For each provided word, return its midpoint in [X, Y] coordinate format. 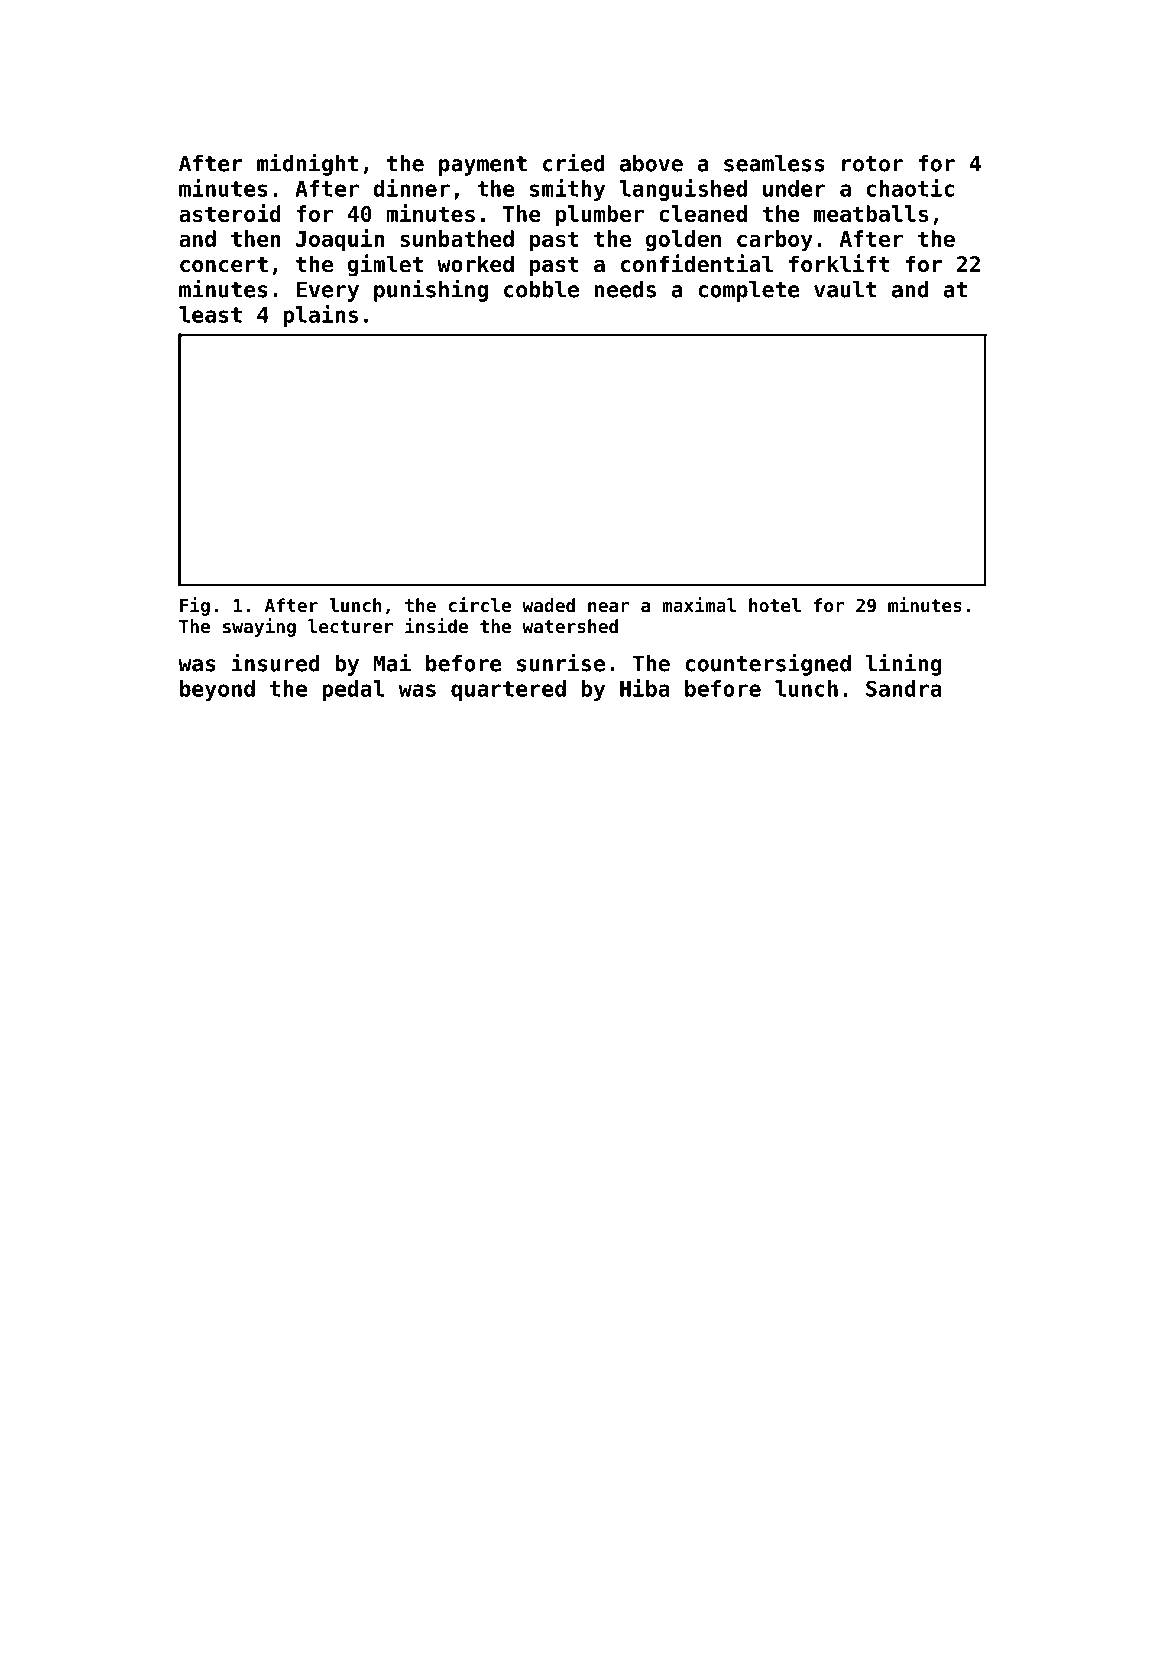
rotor [872, 164]
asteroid [230, 213]
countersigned [768, 664]
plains [320, 316]
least [210, 314]
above [651, 163]
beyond [217, 690]
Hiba [645, 688]
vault [845, 289]
